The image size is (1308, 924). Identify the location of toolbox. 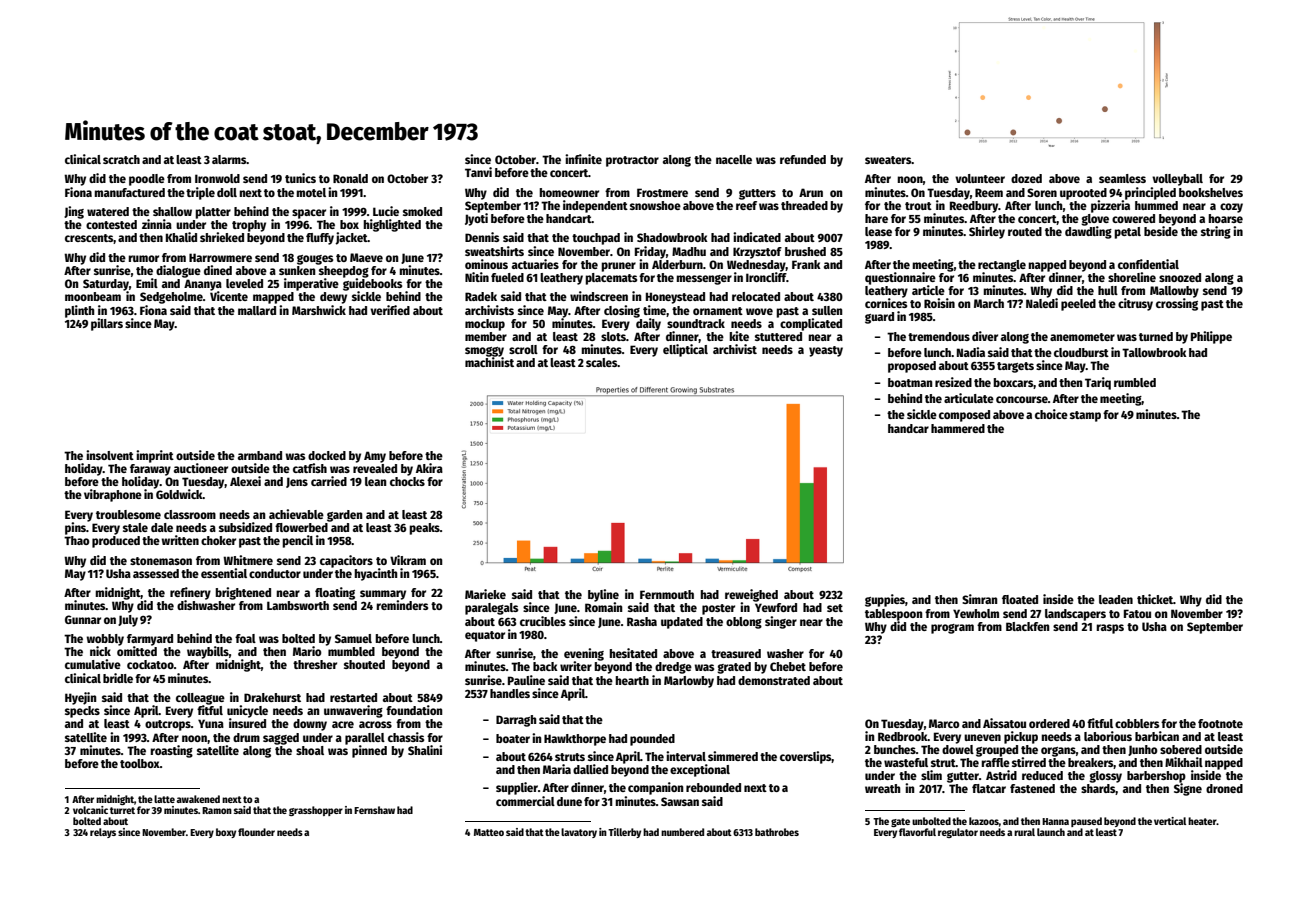
(140, 763).
